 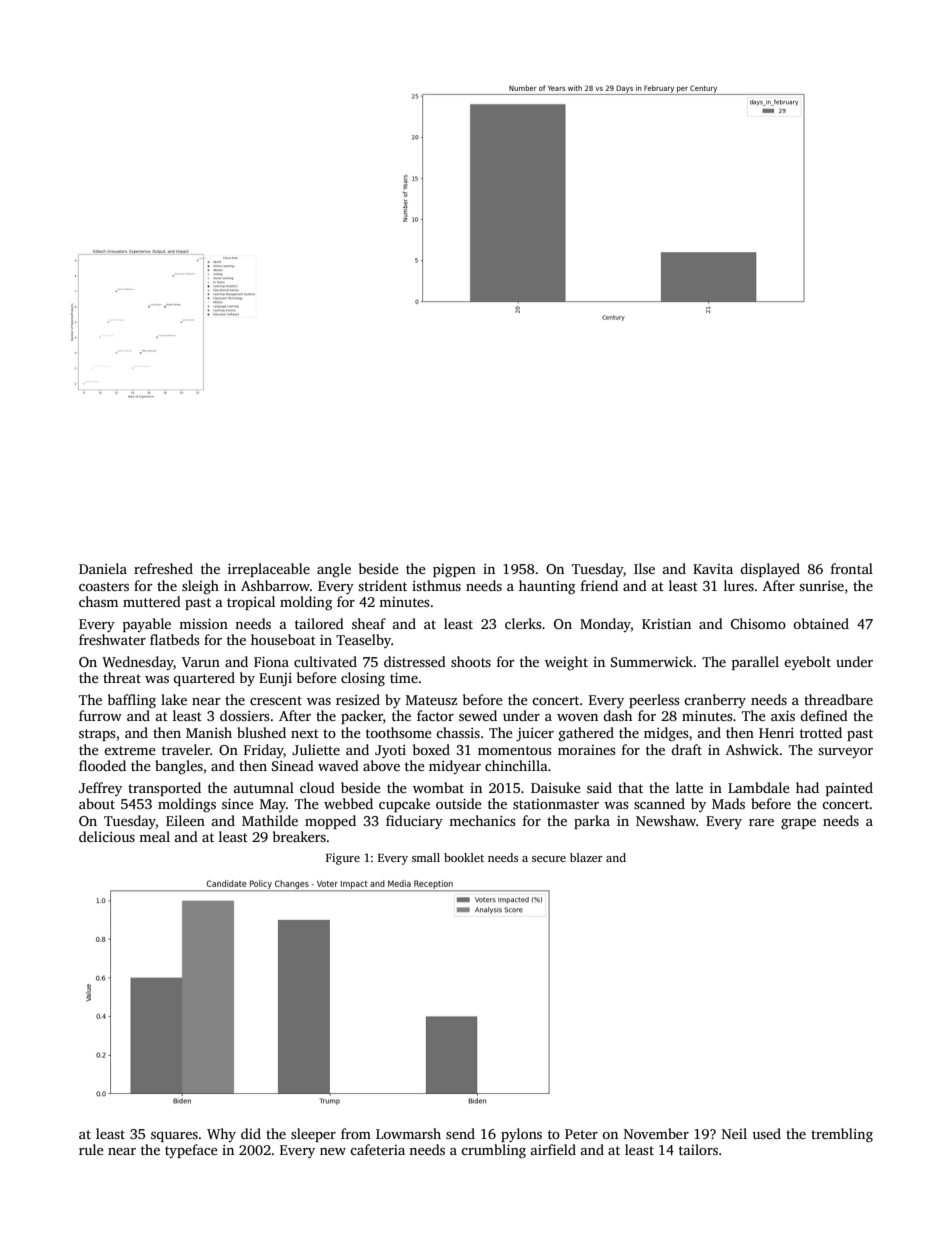 What do you see at coordinates (91, 1149) in the screenshot?
I see `rule` at bounding box center [91, 1149].
